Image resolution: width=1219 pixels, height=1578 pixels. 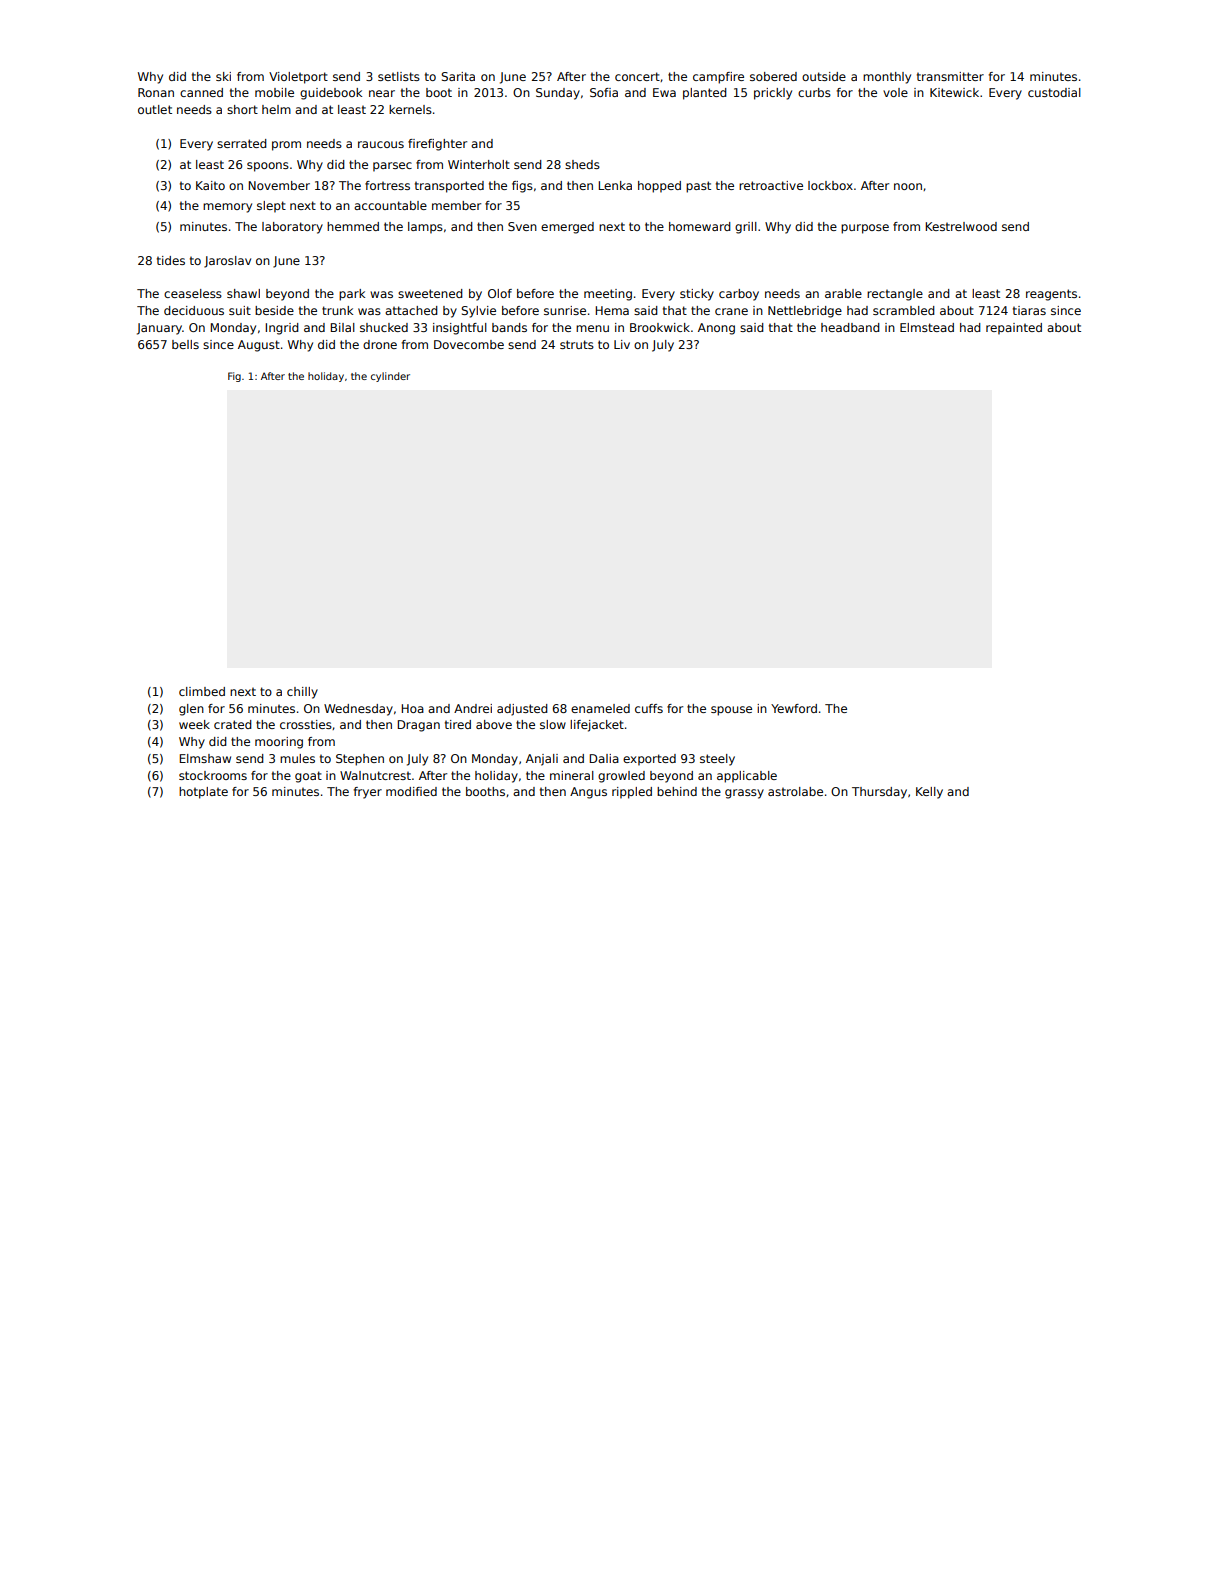 I want to click on repainted, so click(x=1014, y=329).
